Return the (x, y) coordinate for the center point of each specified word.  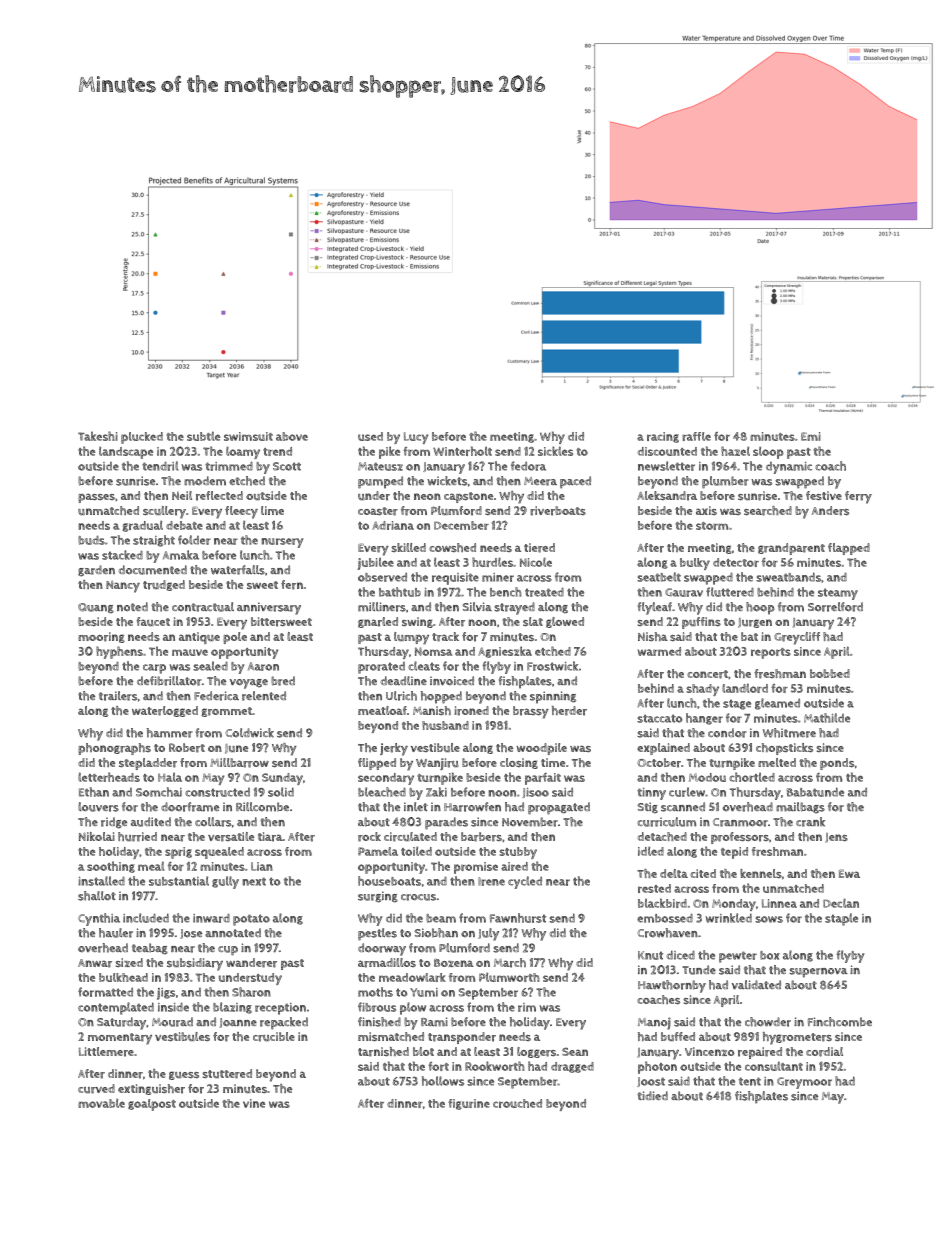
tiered (539, 548)
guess (184, 1075)
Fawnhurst (518, 918)
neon (427, 496)
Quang (96, 608)
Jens (836, 838)
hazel (735, 451)
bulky (695, 564)
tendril (160, 466)
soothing (111, 867)
